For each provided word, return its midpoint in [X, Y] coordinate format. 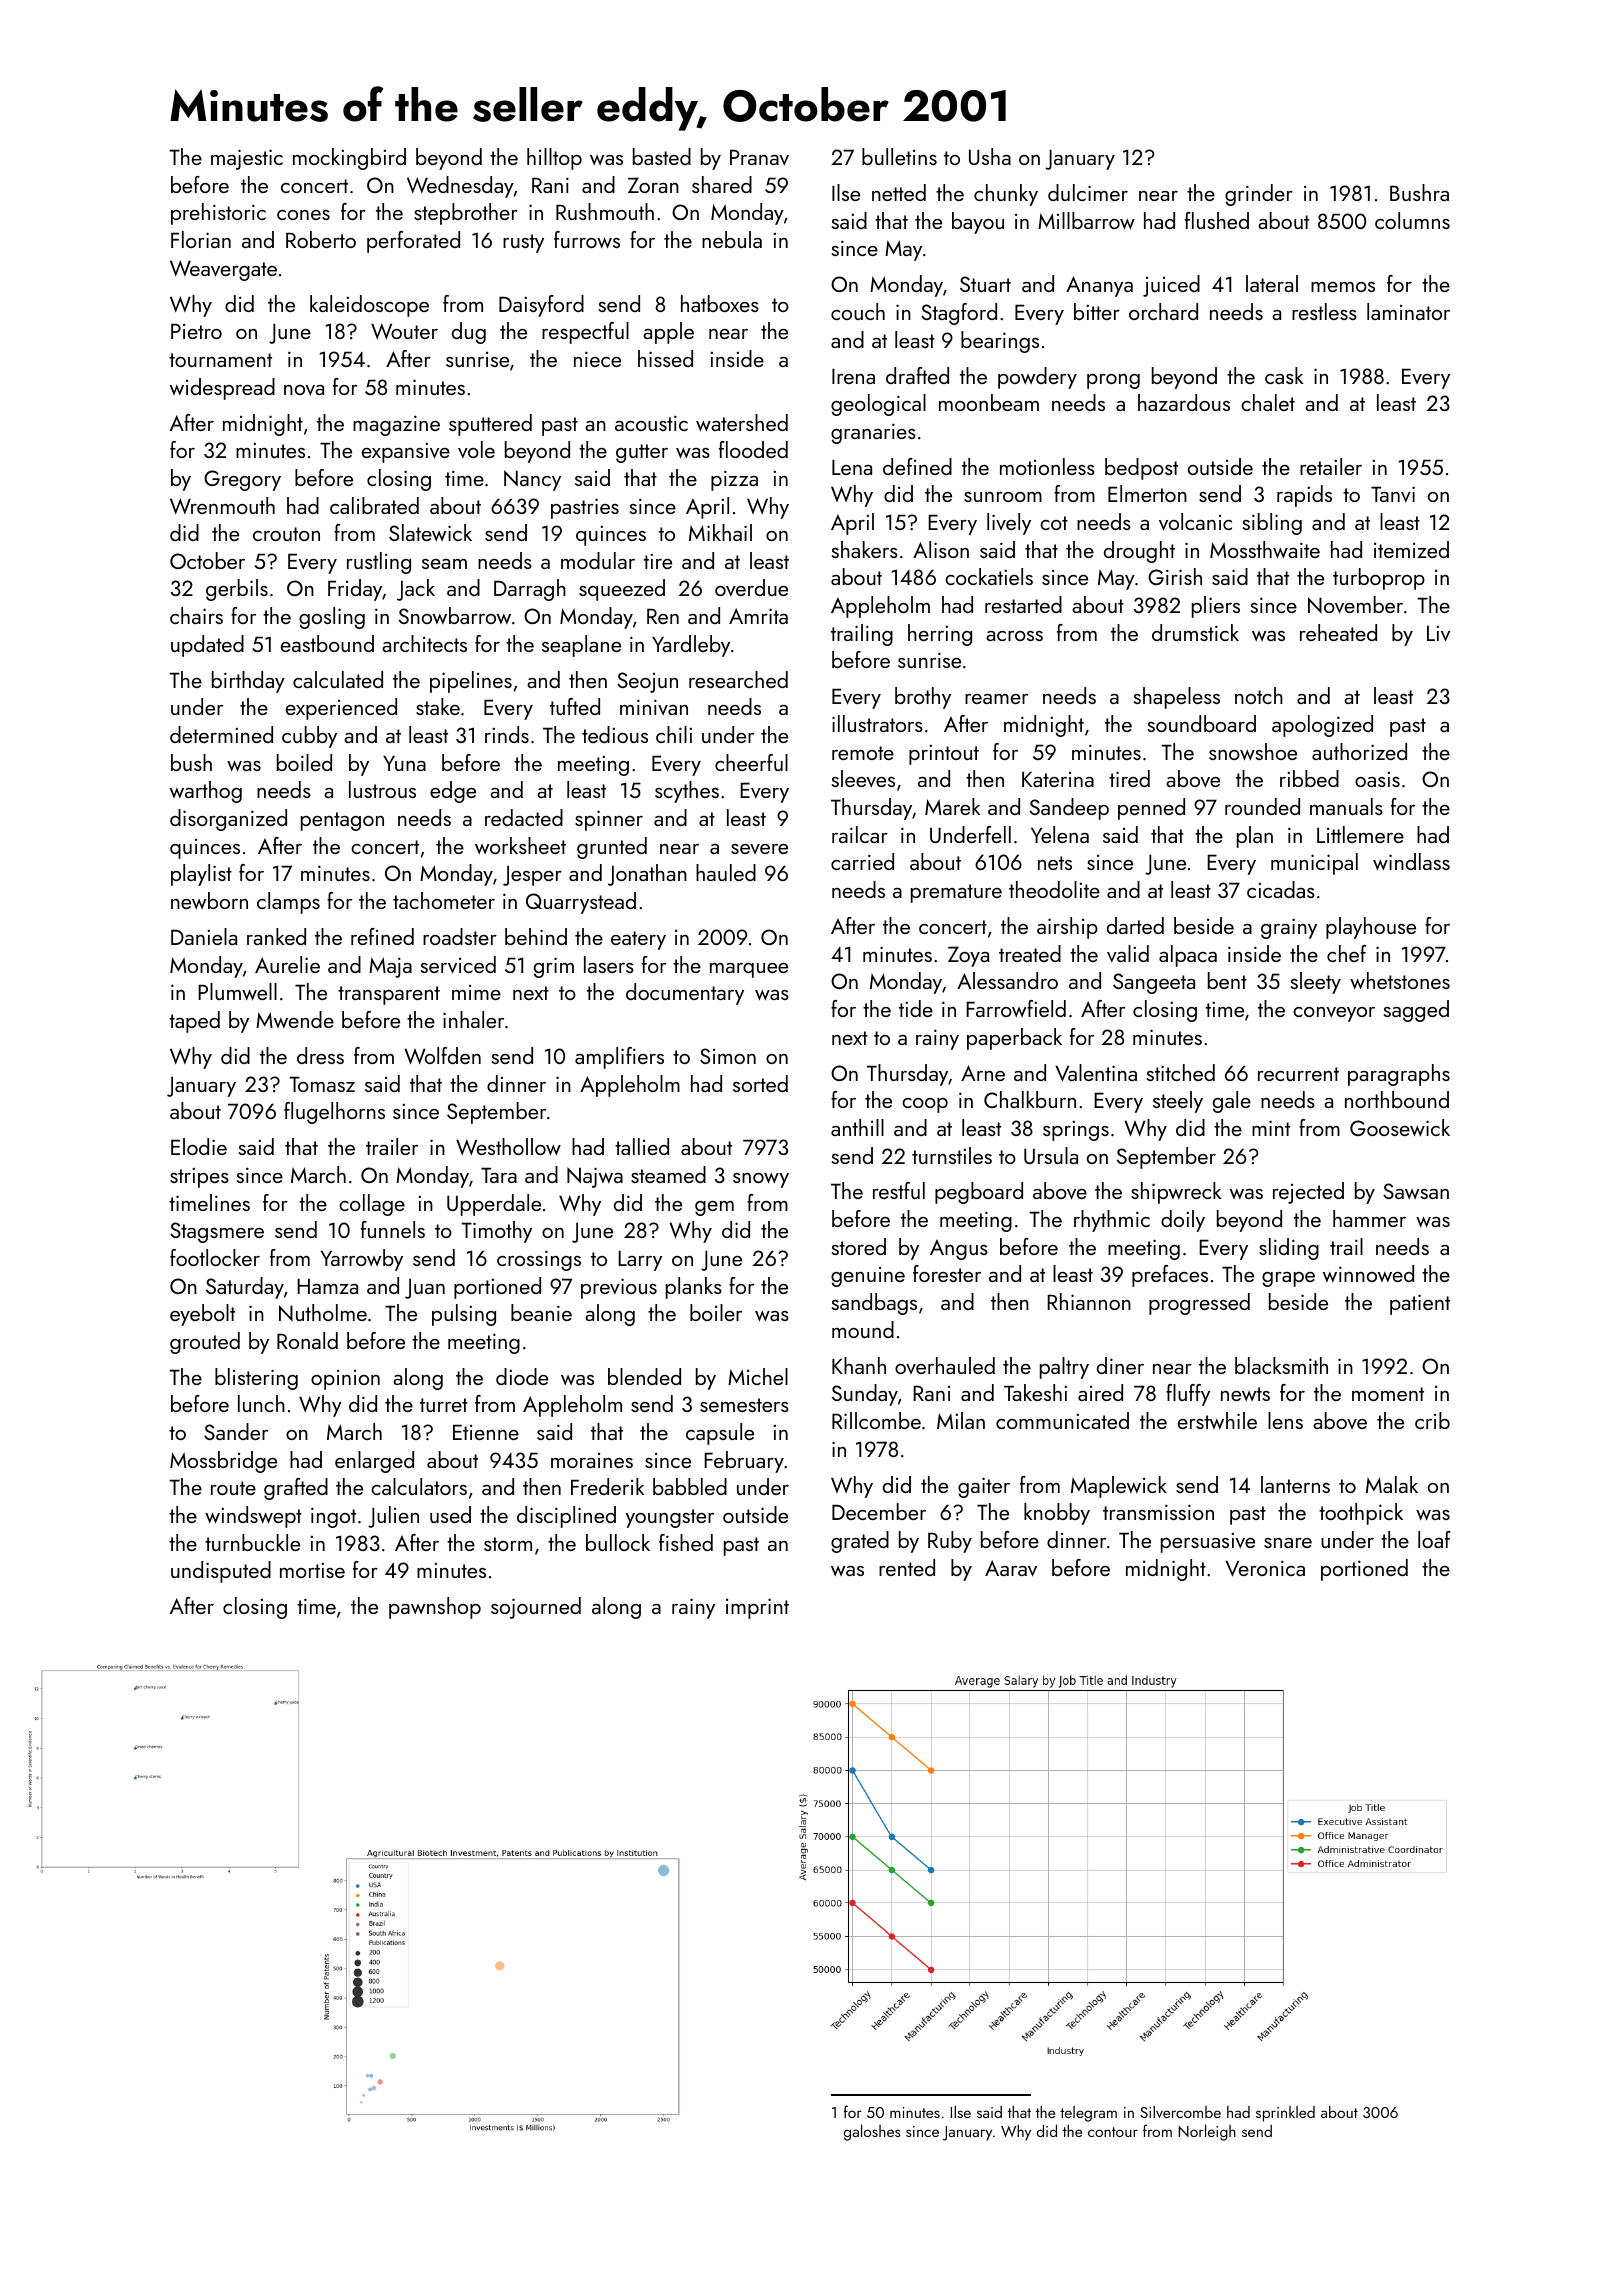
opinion [345, 1380]
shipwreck [1176, 1193]
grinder [1259, 195]
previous [619, 1288]
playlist [201, 875]
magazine [396, 425]
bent [1227, 980]
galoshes [872, 2133]
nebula [732, 239]
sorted [760, 1083]
